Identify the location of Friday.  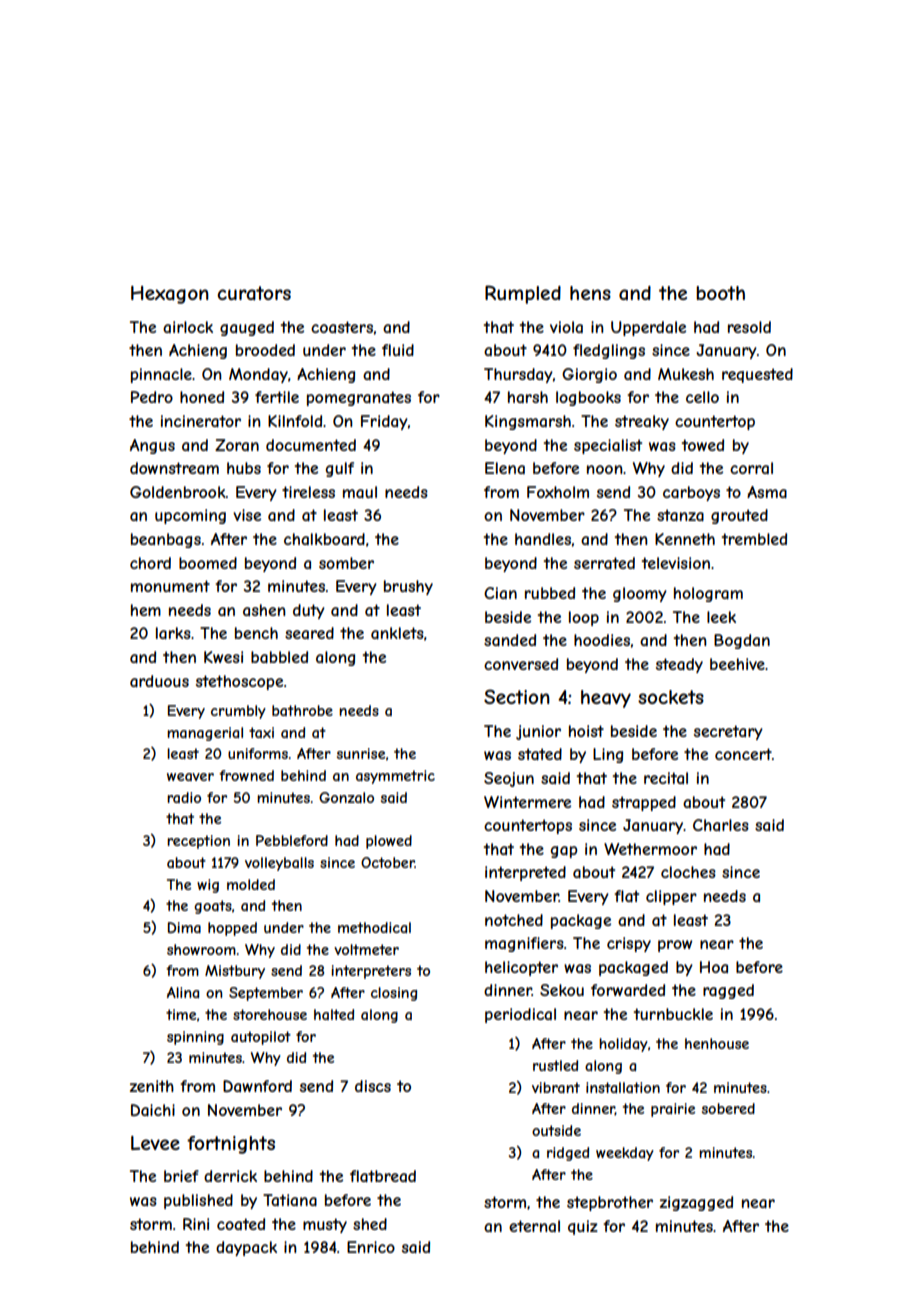
(384, 422).
